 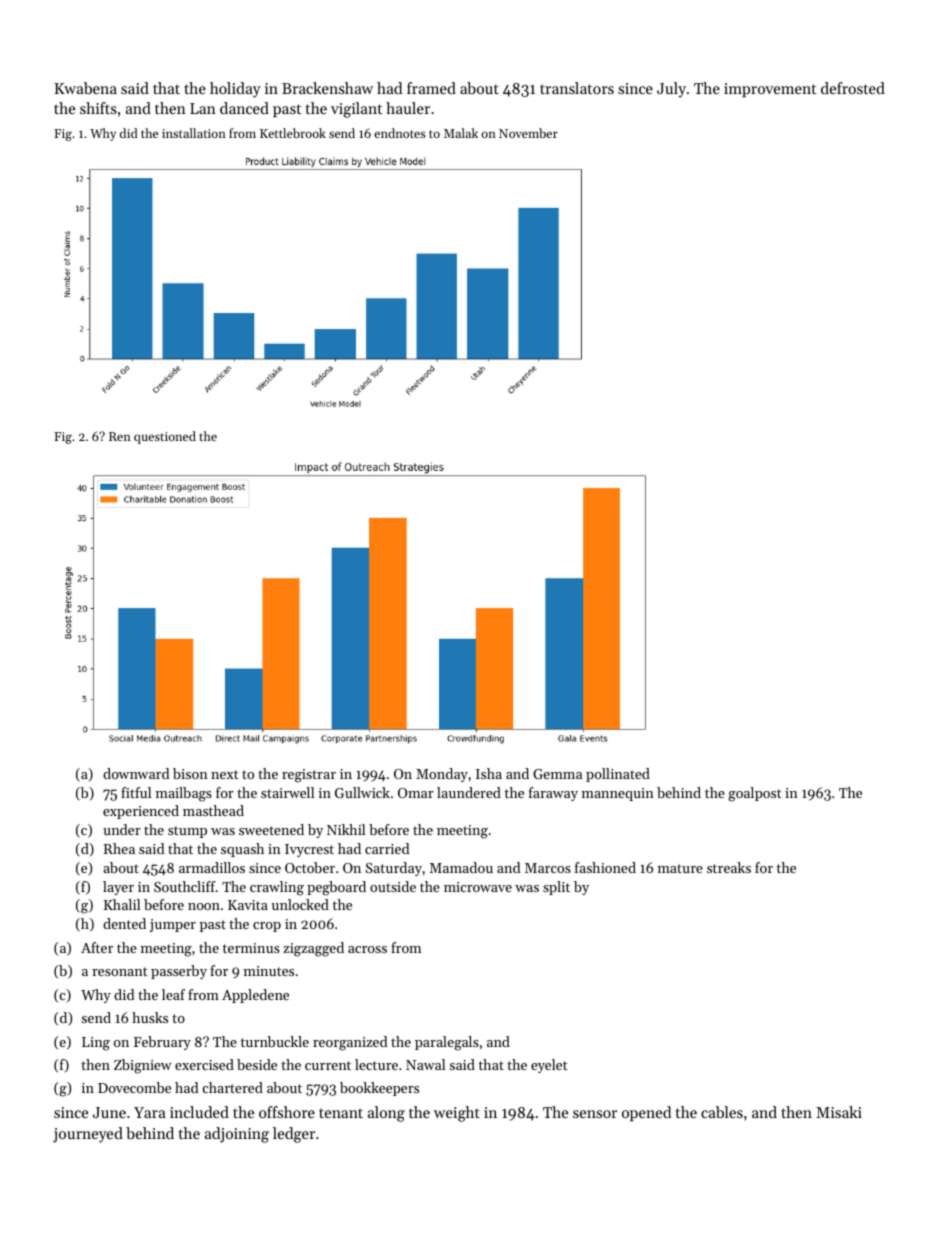 What do you see at coordinates (367, 949) in the screenshot?
I see `across` at bounding box center [367, 949].
